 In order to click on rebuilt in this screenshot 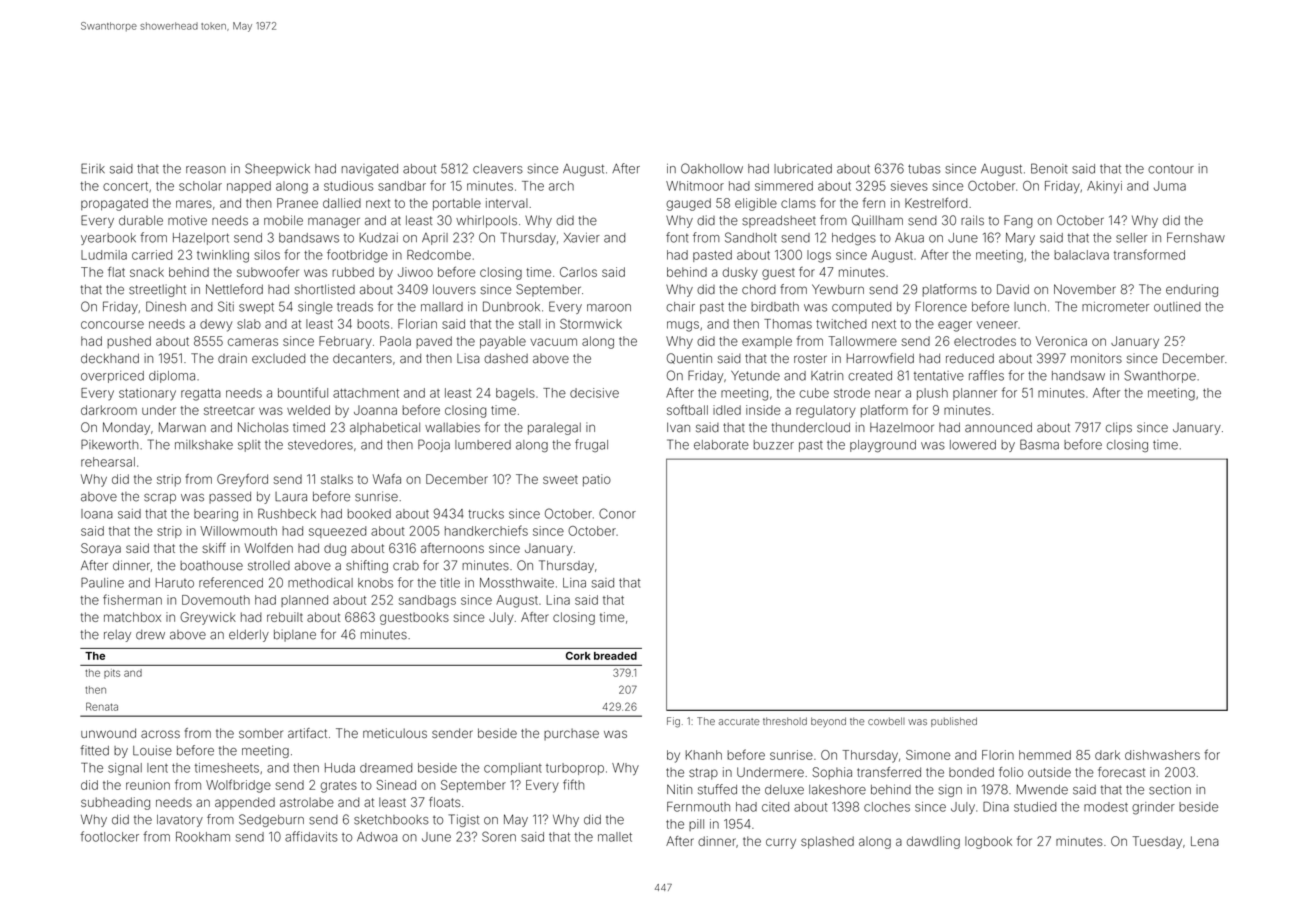, I will do `click(285, 617)`.
